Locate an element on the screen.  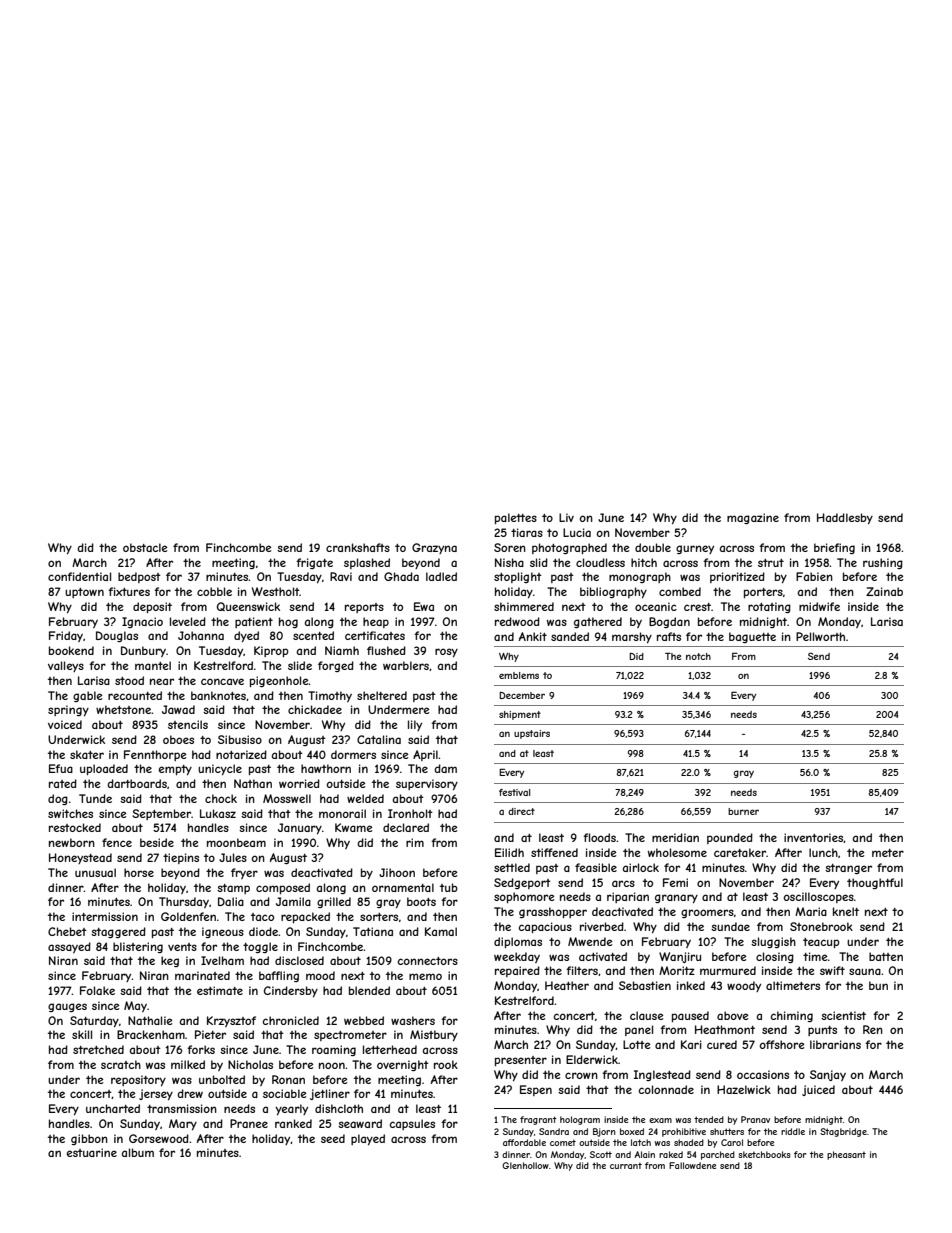
Friday is located at coordinates (66, 636).
